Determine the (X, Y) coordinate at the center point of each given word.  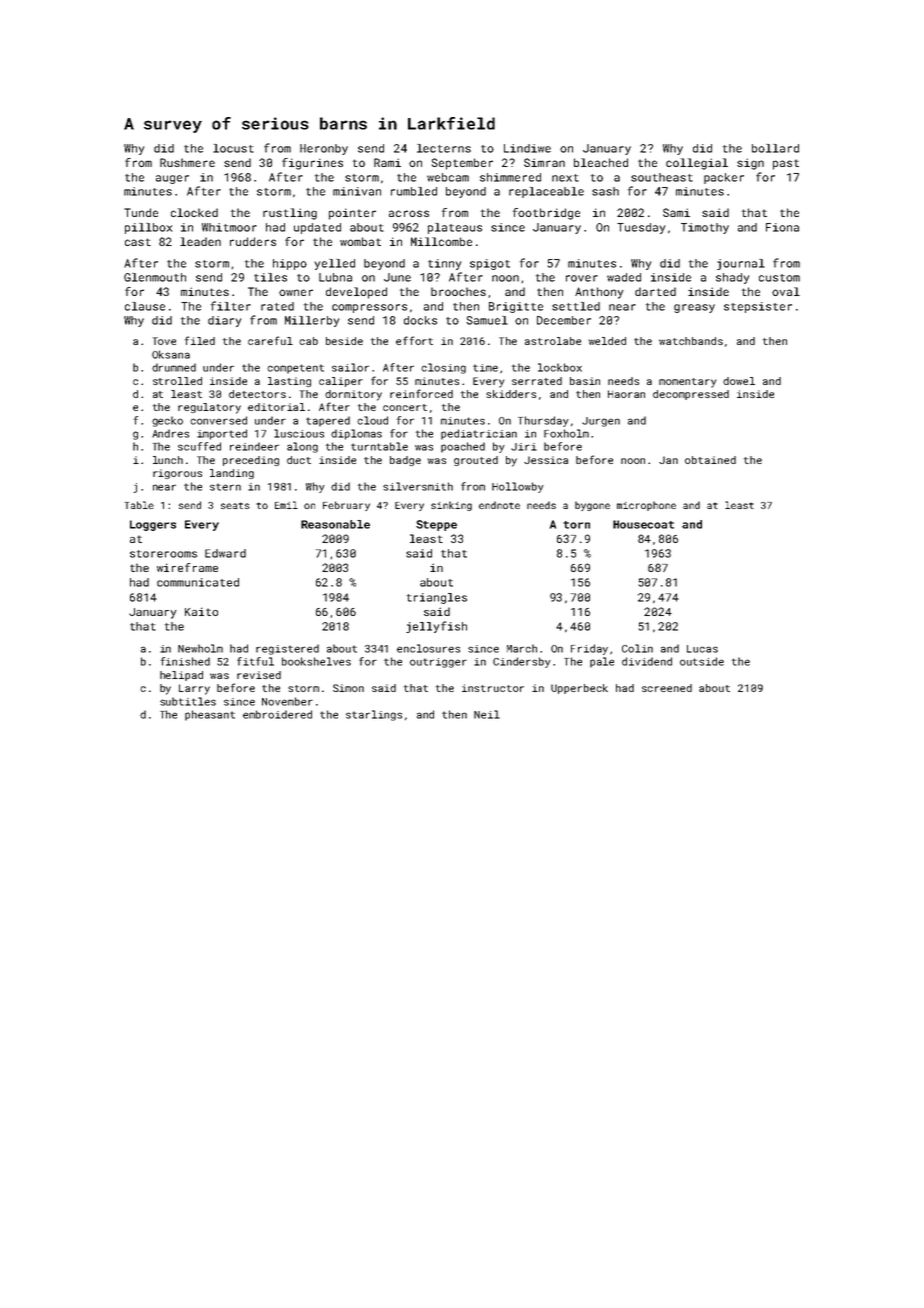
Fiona (782, 227)
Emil (286, 505)
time (485, 368)
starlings (374, 715)
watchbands (691, 341)
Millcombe (441, 241)
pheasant (210, 715)
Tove (164, 341)
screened (667, 688)
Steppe (436, 525)
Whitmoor (229, 227)
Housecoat (643, 524)
